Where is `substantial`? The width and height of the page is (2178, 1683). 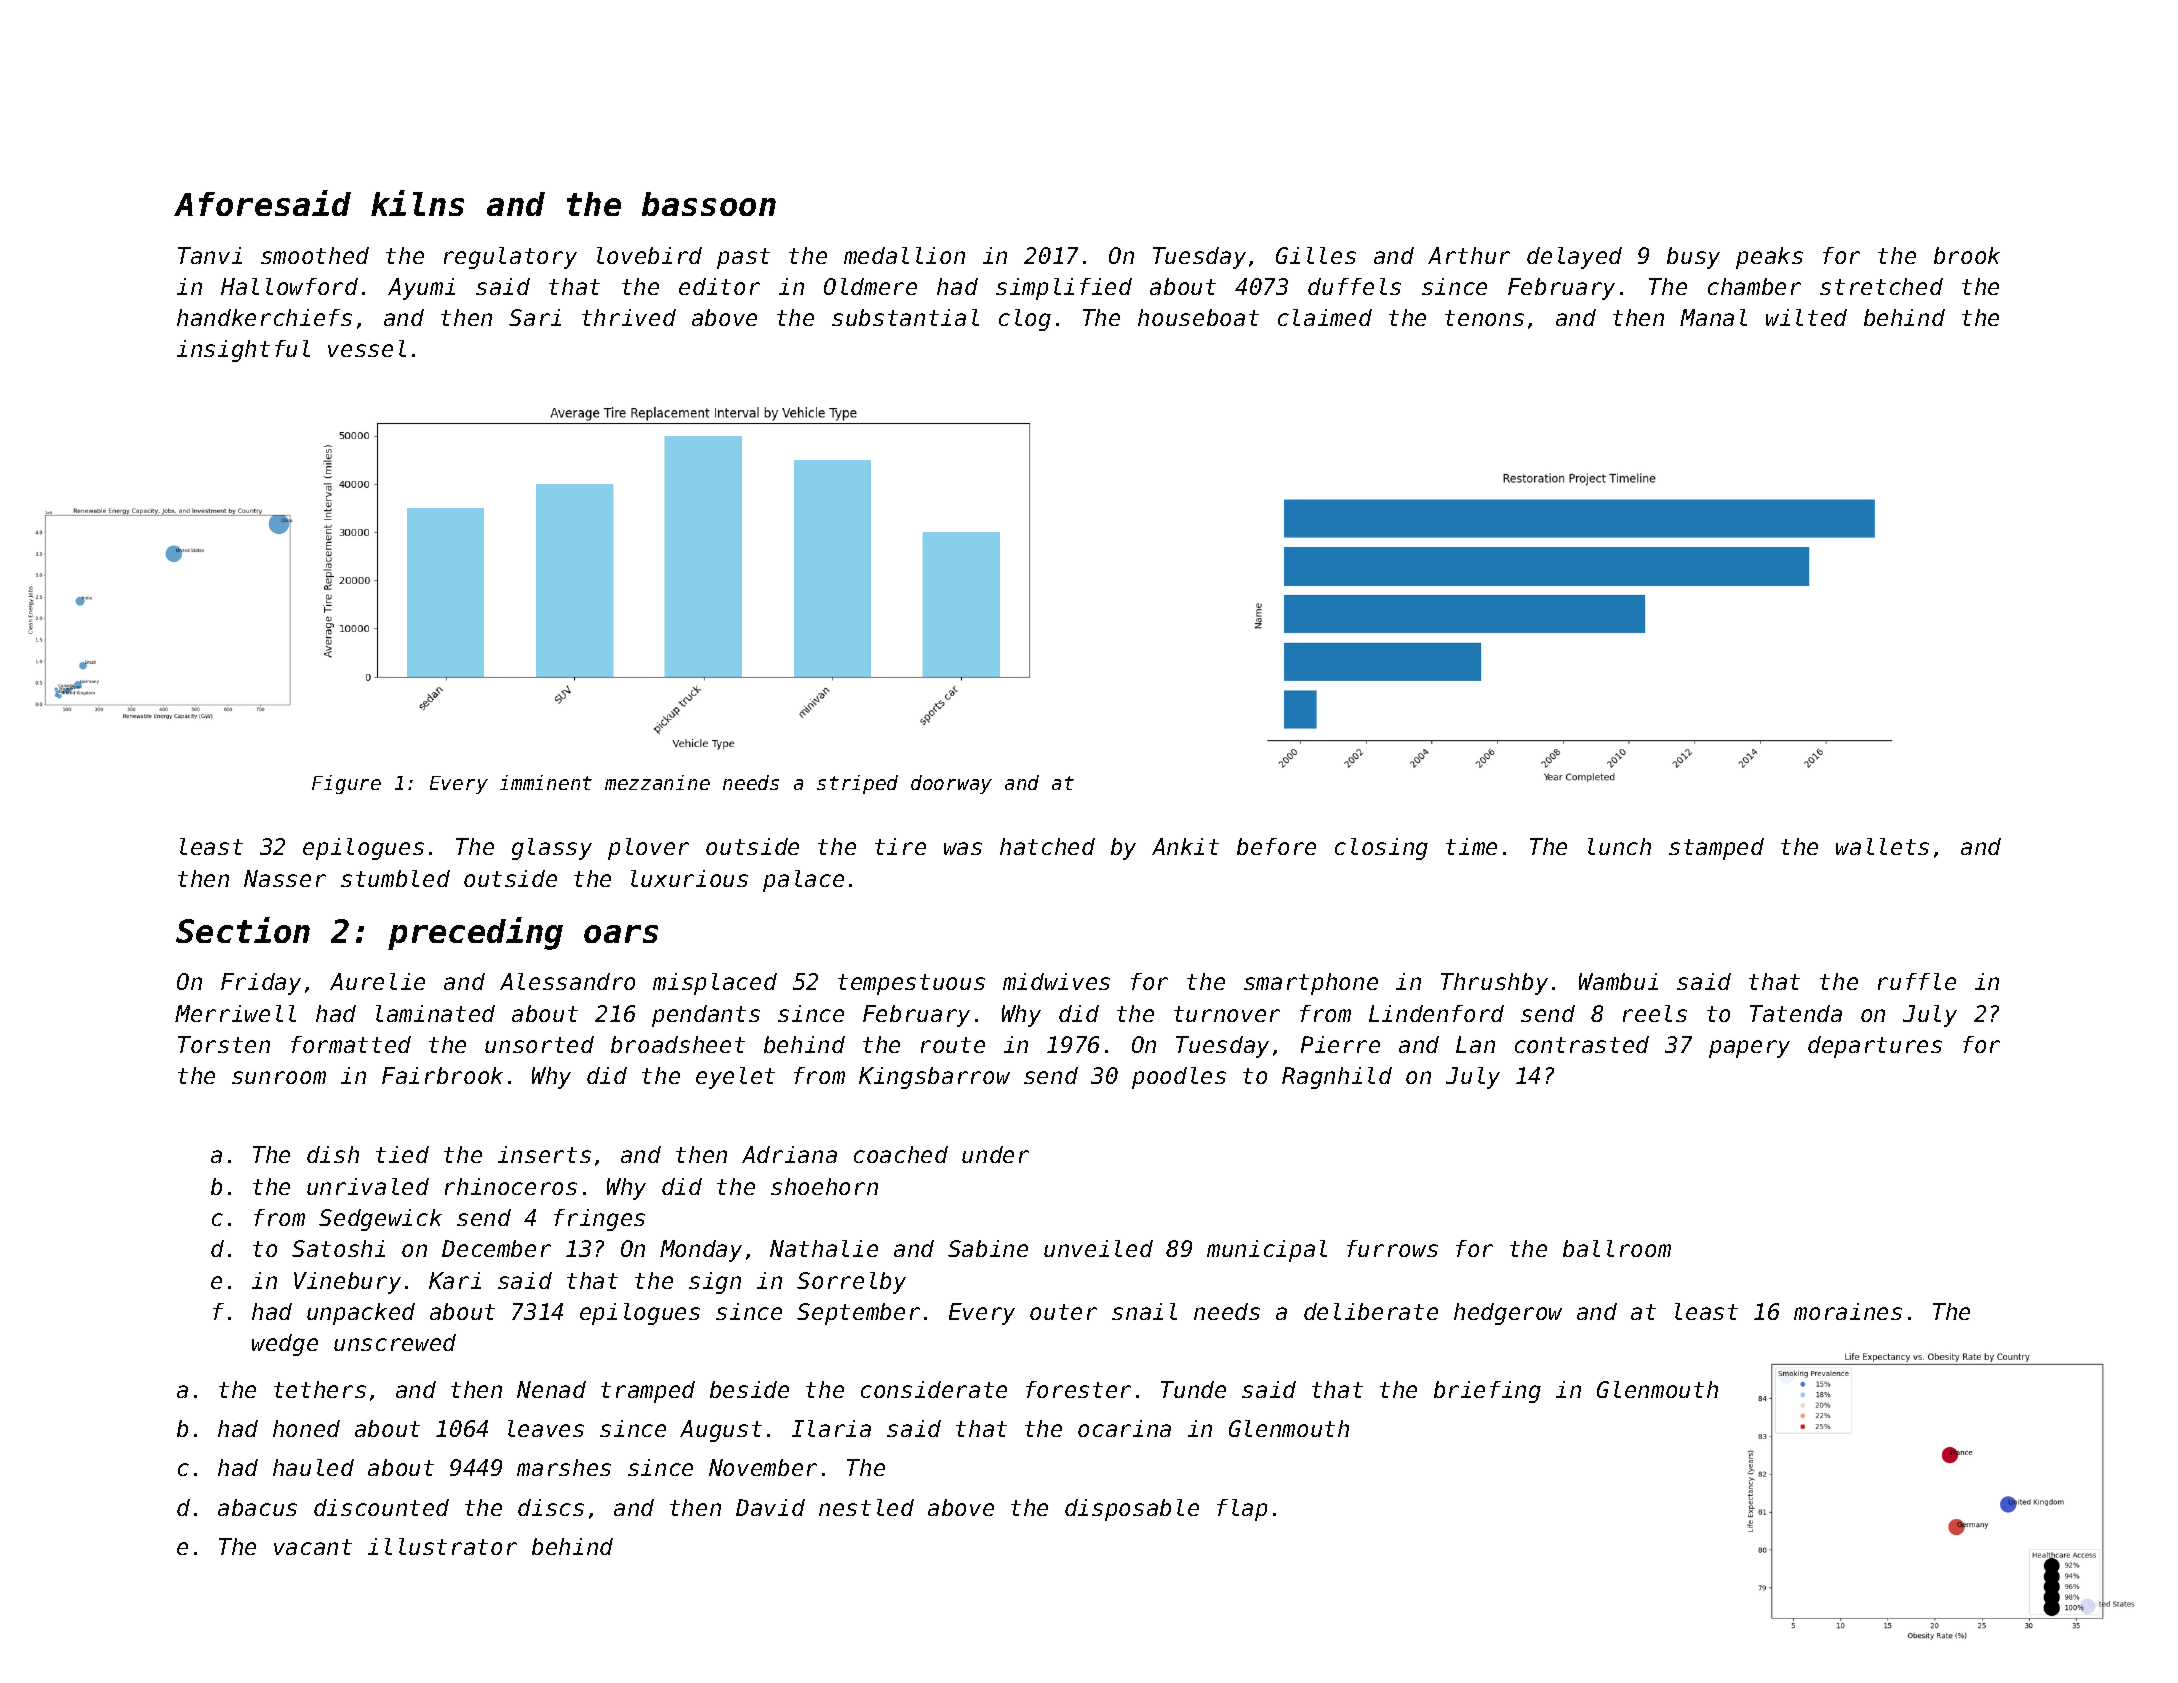 substantial is located at coordinates (905, 317).
